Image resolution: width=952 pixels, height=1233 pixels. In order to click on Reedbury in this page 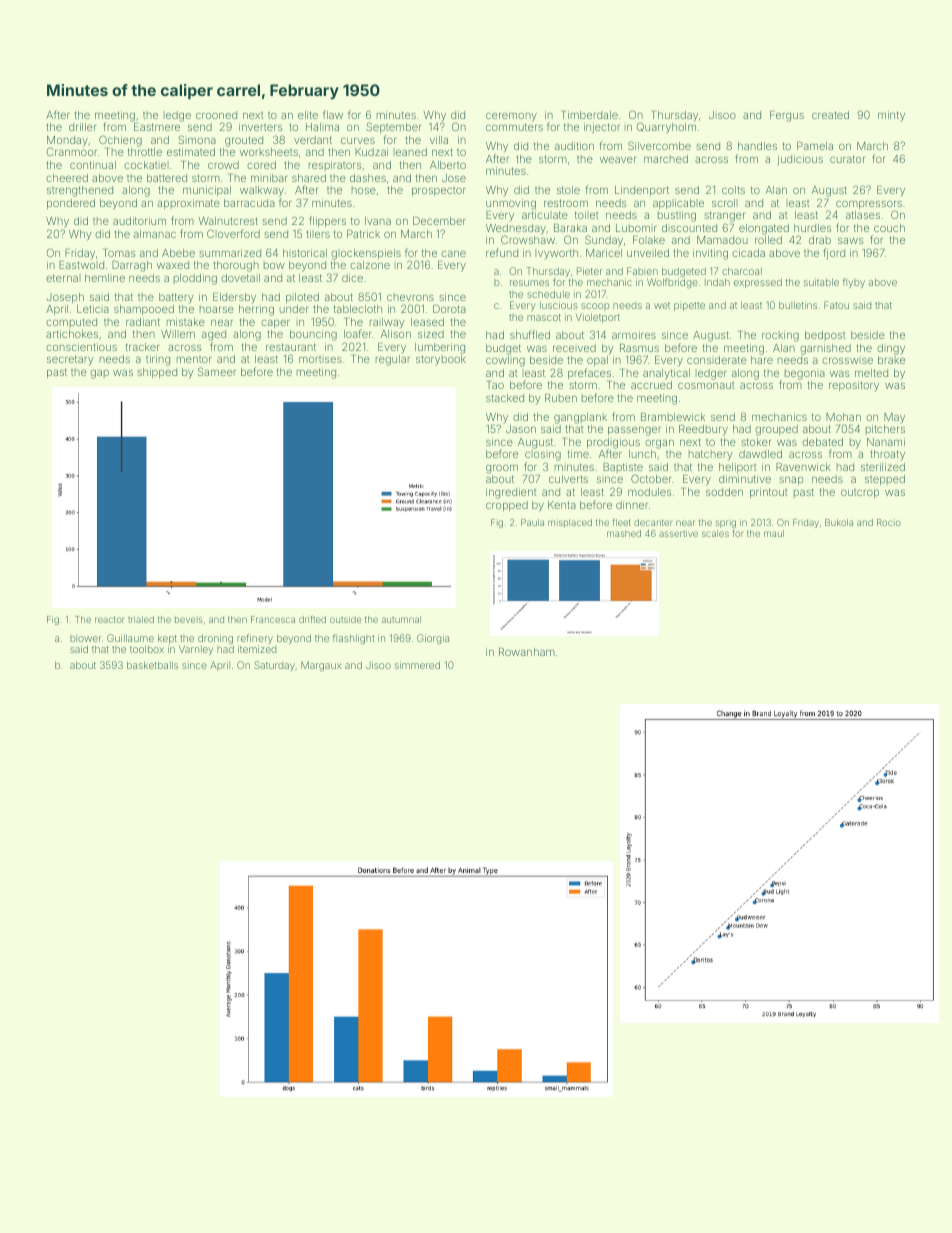, I will do `click(703, 430)`.
